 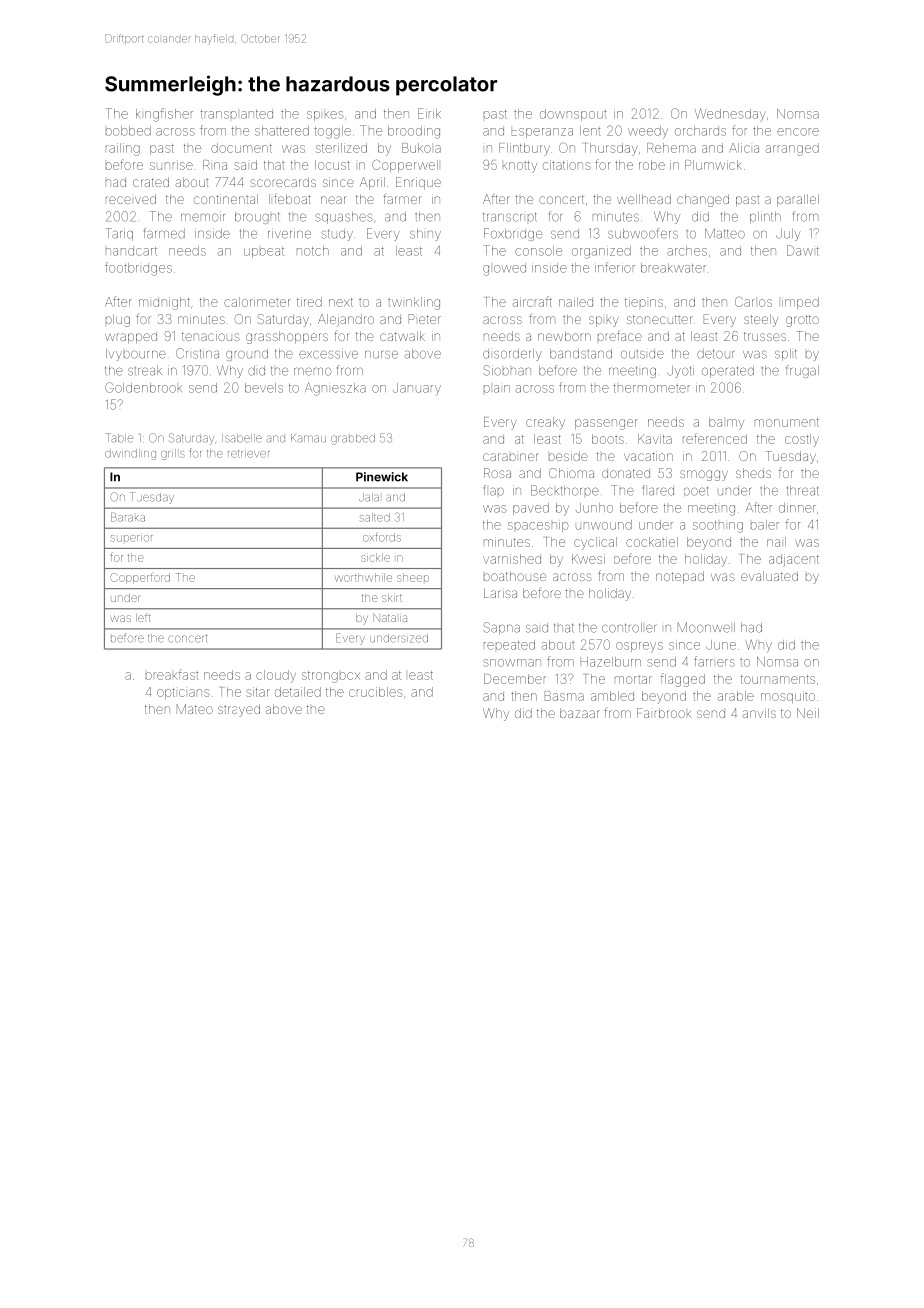 I want to click on steely, so click(x=761, y=320).
